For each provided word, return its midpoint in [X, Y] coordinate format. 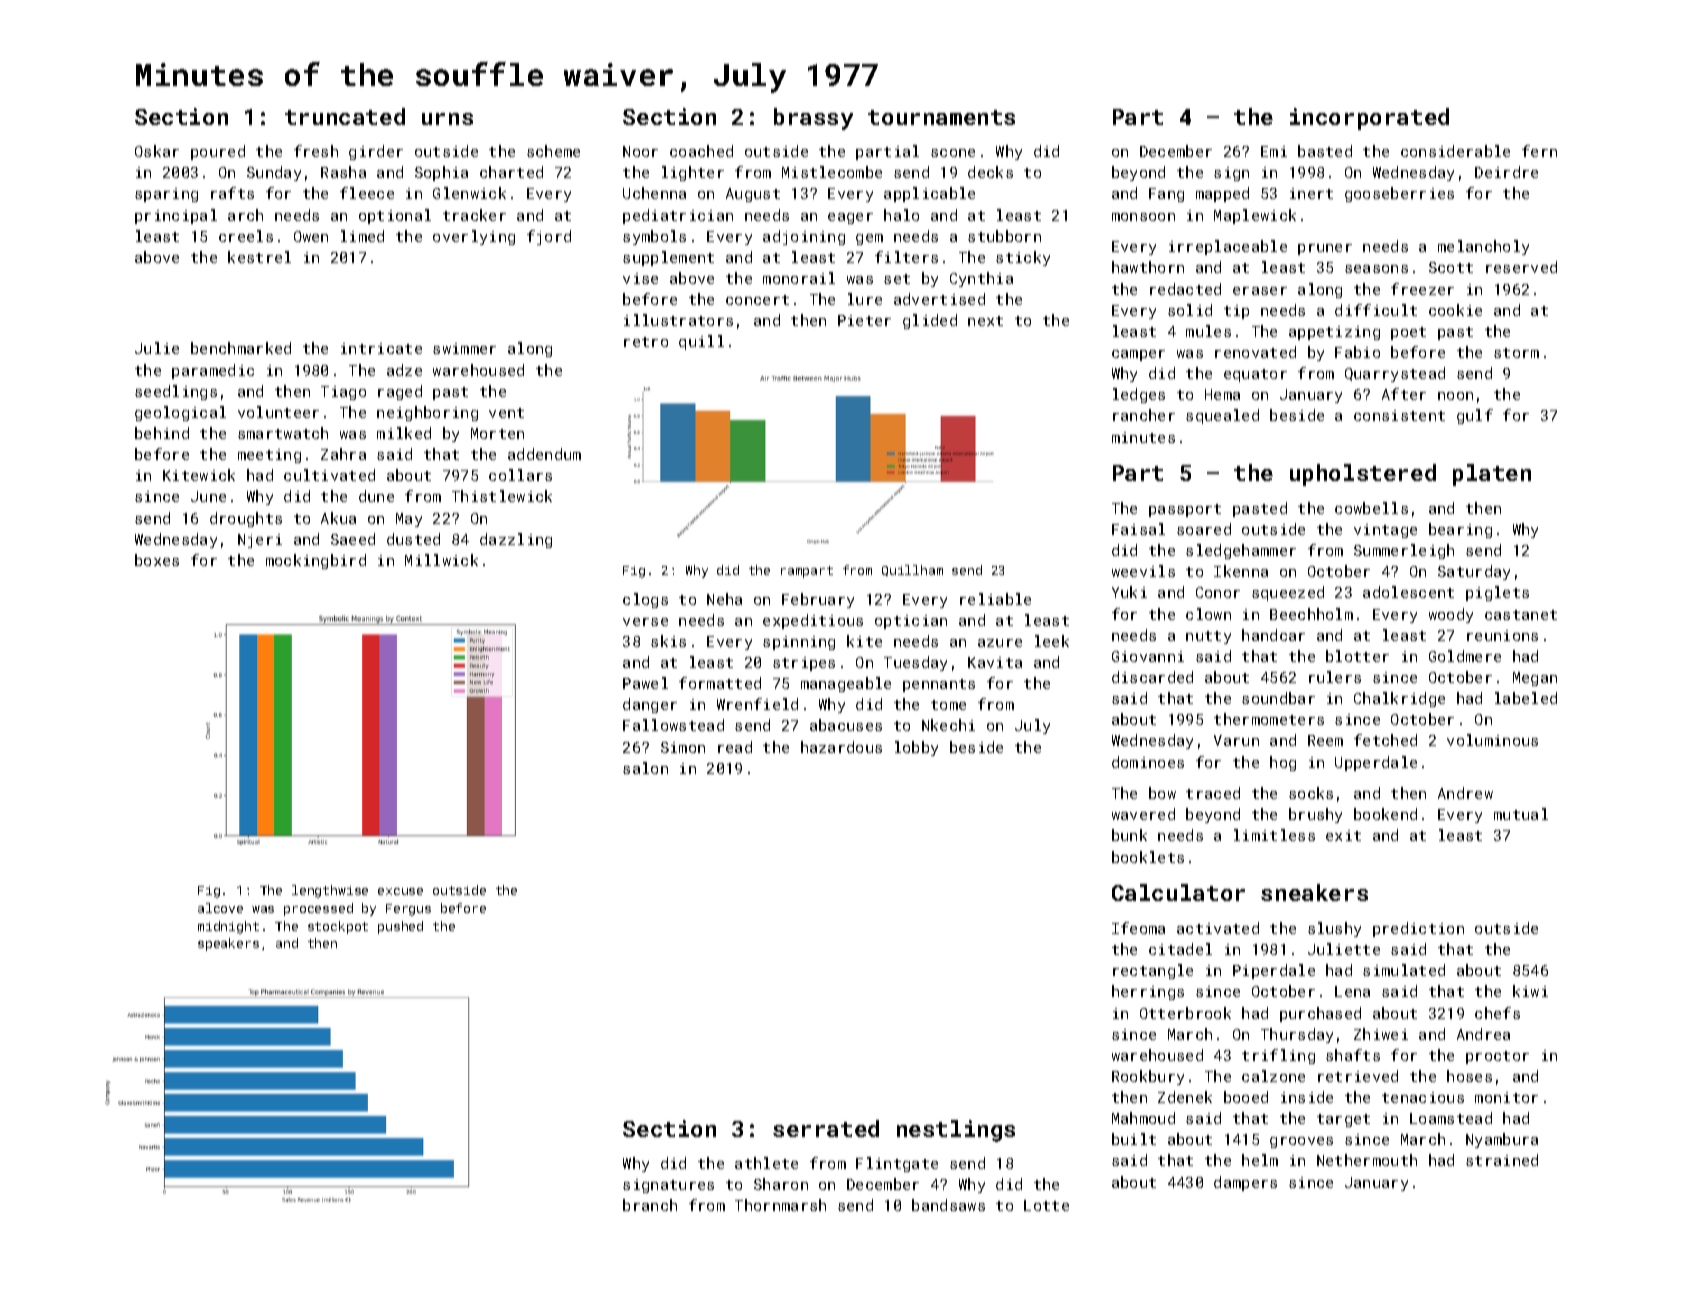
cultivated [329, 475]
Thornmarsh [780, 1205]
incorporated [1369, 119]
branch [650, 1205]
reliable [995, 599]
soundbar [1278, 698]
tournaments [941, 117]
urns [447, 119]
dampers [1245, 1183]
